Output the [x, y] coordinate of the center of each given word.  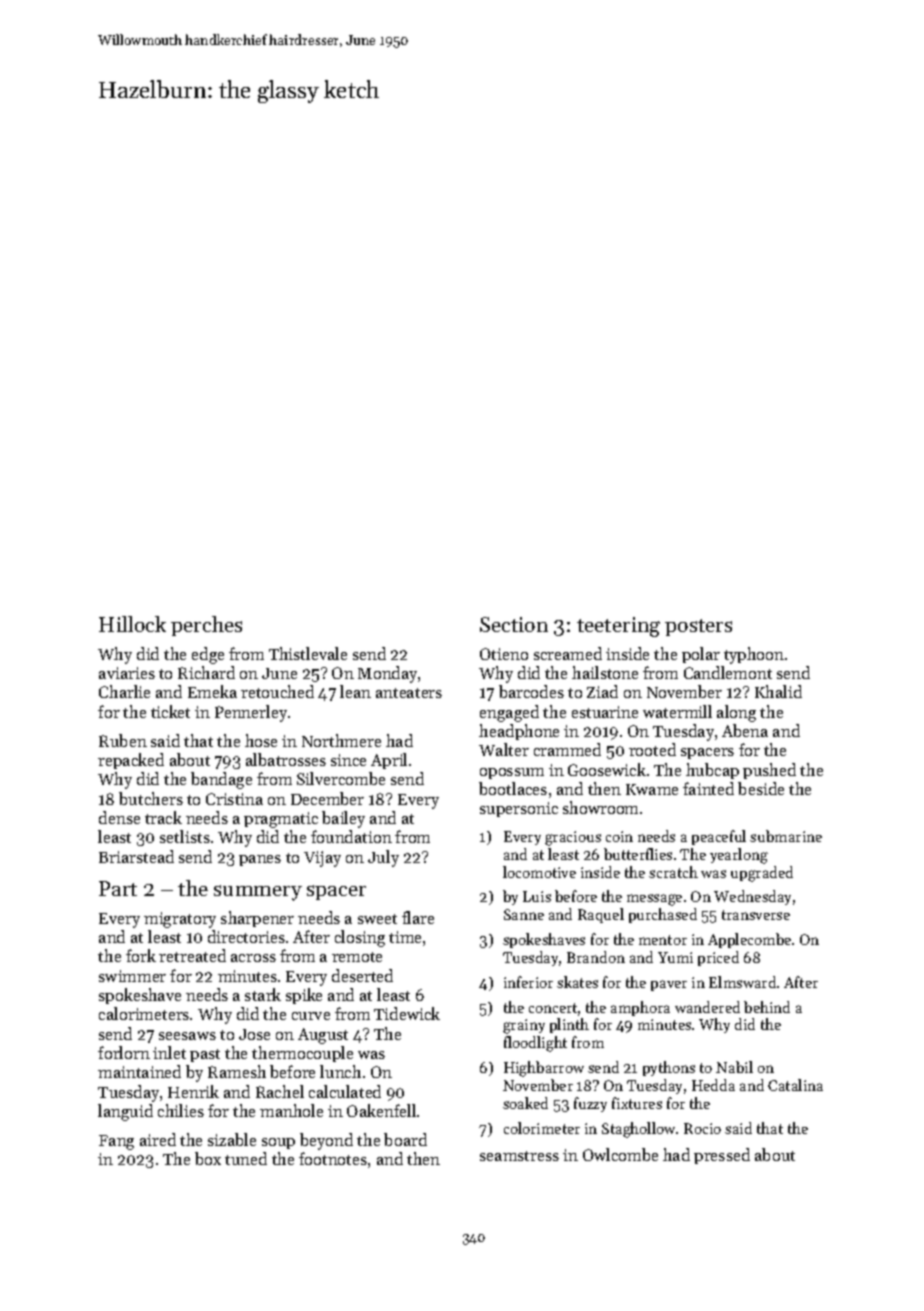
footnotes [333, 1158]
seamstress [519, 1156]
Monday [387, 674]
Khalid [778, 691]
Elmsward [742, 982]
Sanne [524, 914]
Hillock [132, 624]
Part [118, 888]
